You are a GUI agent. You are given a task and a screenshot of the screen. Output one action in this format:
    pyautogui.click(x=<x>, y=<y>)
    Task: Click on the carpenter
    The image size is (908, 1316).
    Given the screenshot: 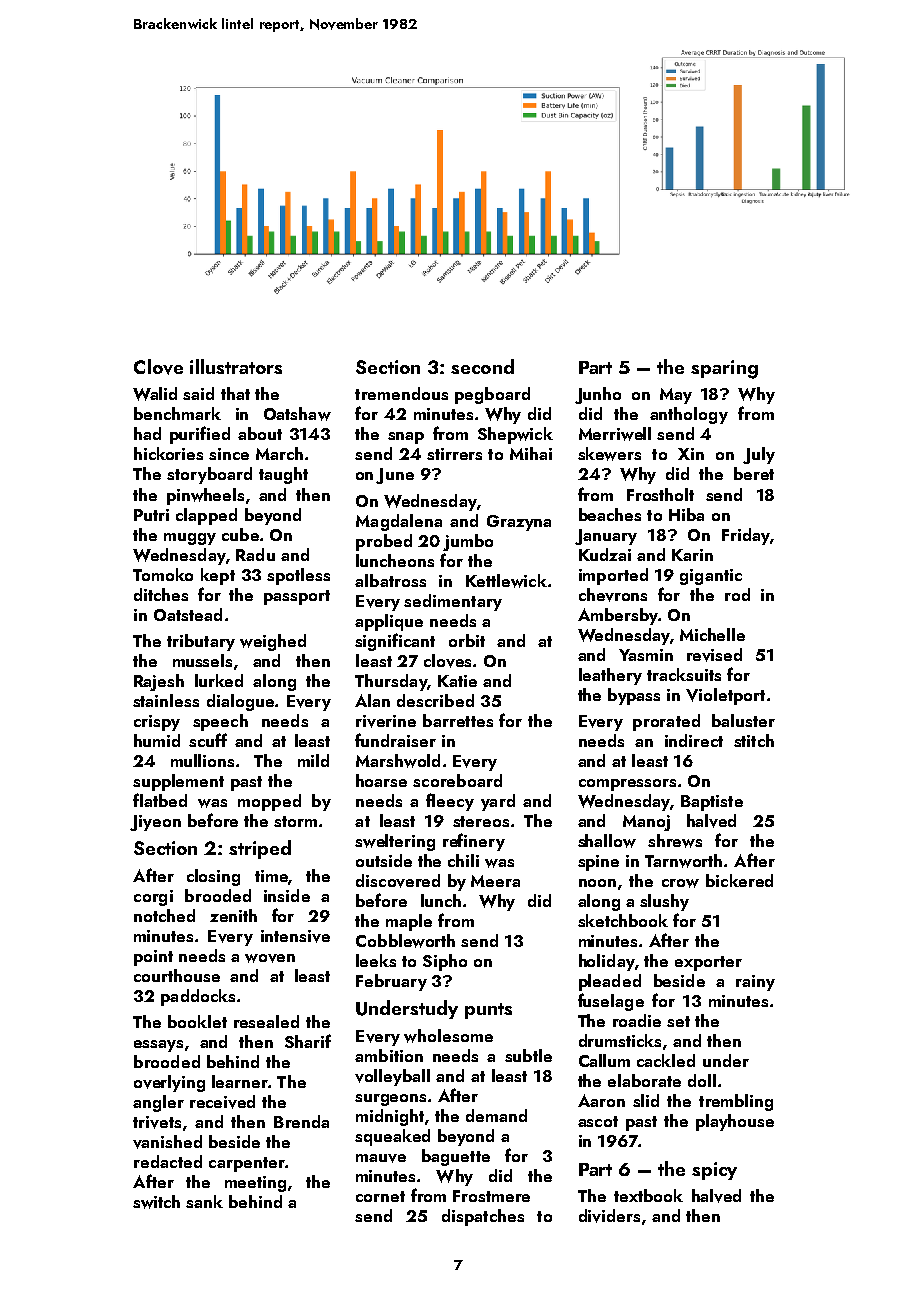 What is the action you would take?
    pyautogui.click(x=247, y=1164)
